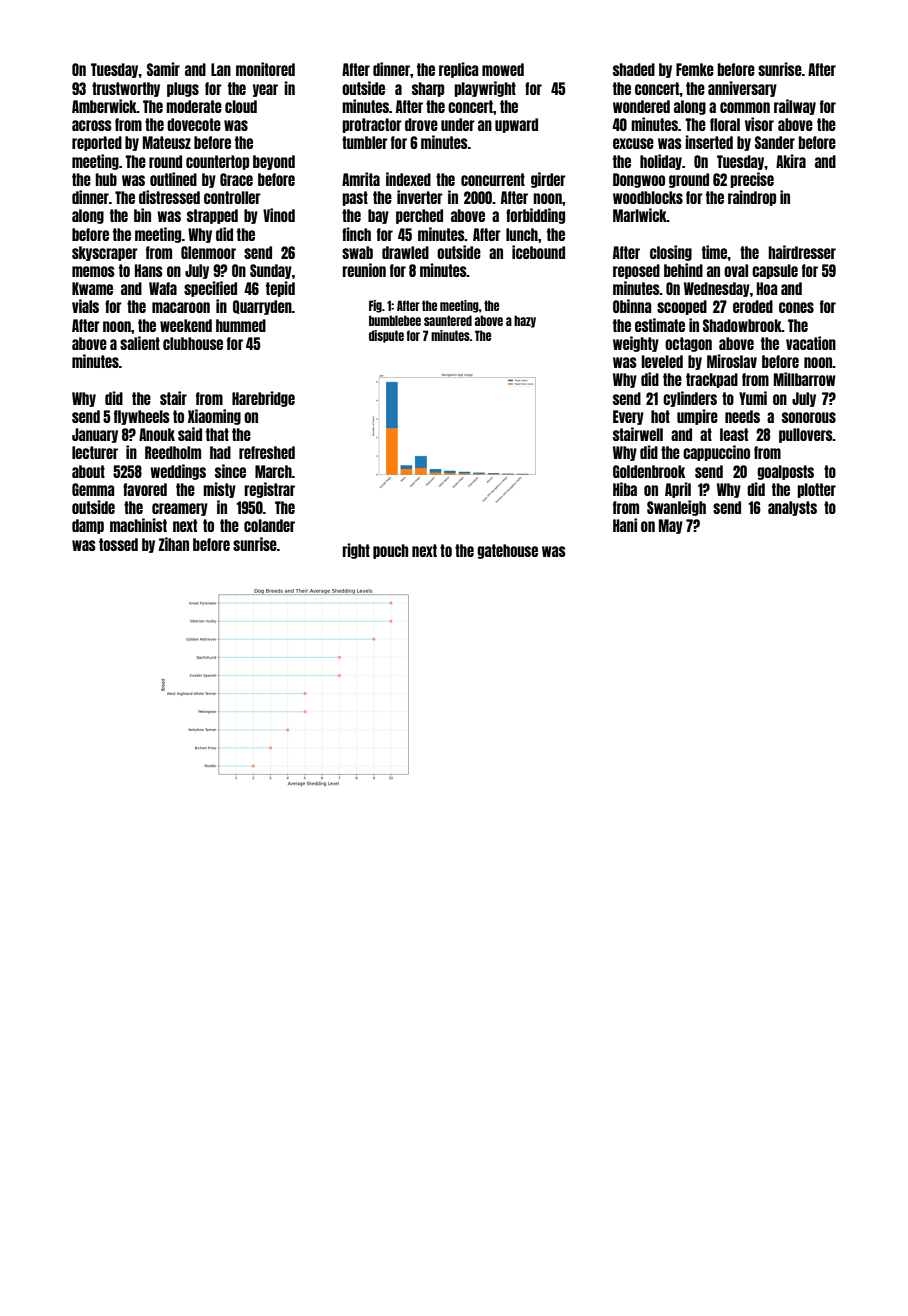 This image has width=908, height=1316. What do you see at coordinates (269, 490) in the image?
I see `registrar` at bounding box center [269, 490].
